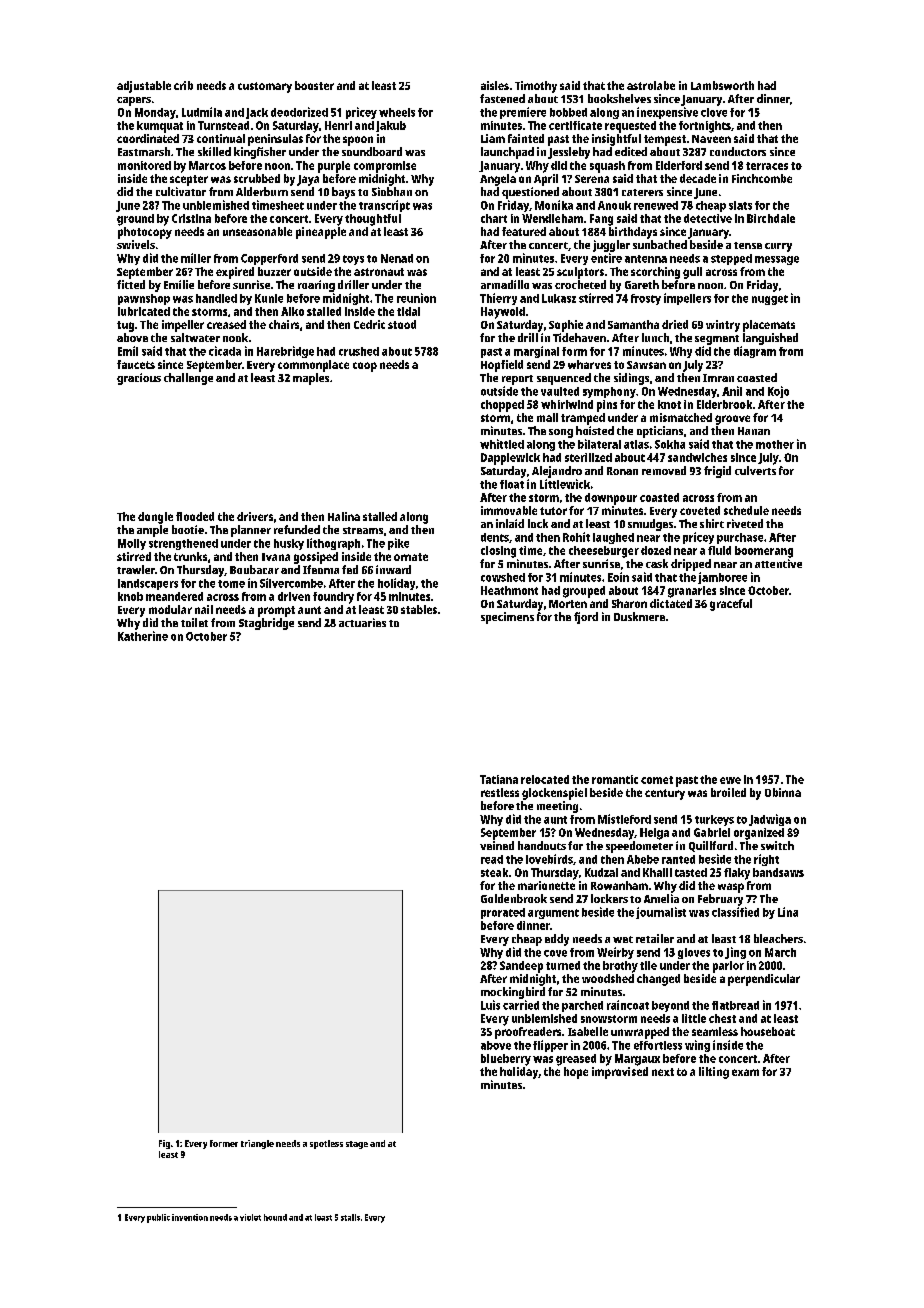 The image size is (924, 1308). I want to click on terraces, so click(767, 166).
